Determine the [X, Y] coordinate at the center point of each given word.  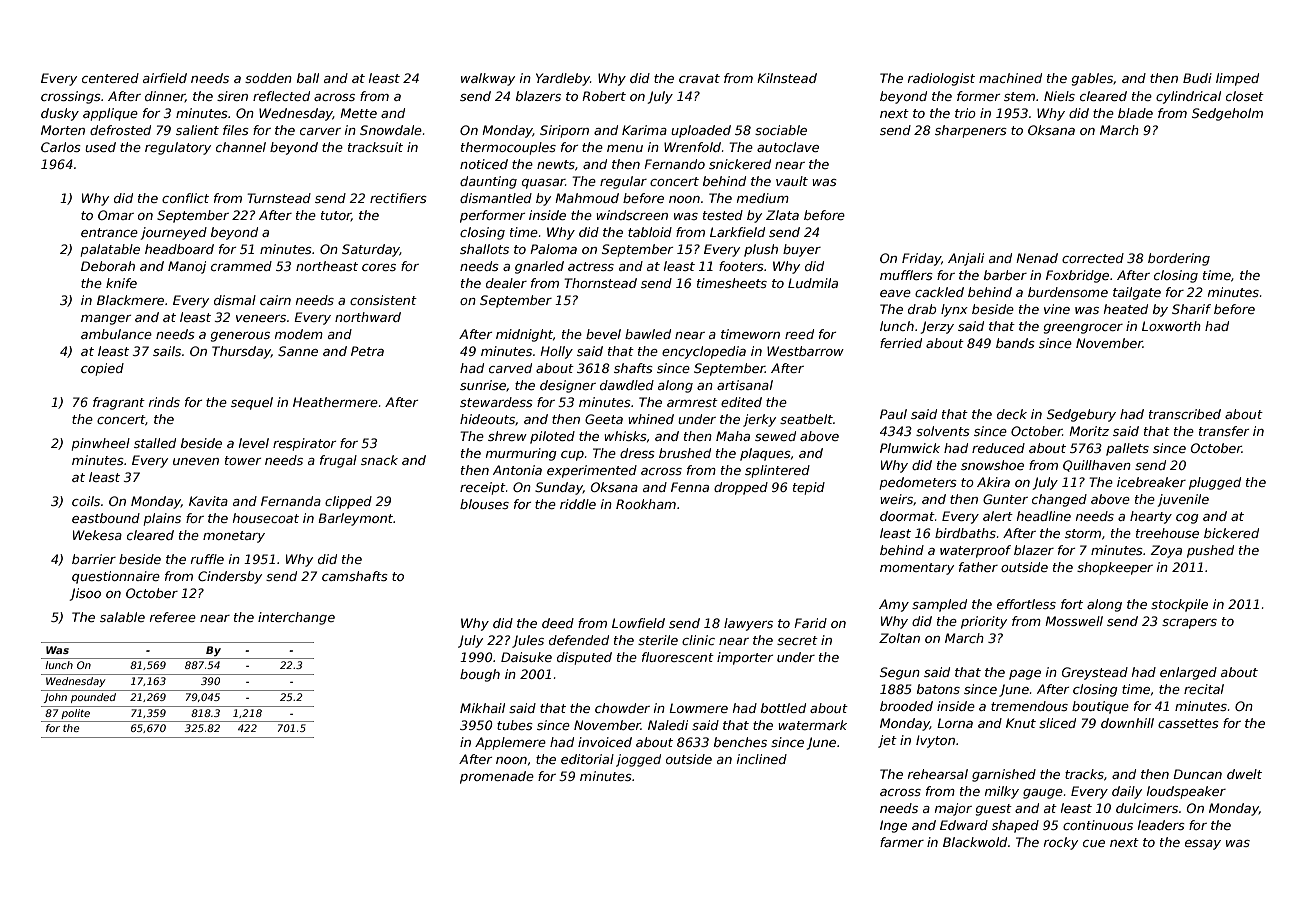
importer [745, 658]
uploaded [701, 131]
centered [110, 78]
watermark [812, 725]
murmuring [521, 454]
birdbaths [965, 533]
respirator [304, 444]
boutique [1100, 707]
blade [1135, 113]
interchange [296, 618]
